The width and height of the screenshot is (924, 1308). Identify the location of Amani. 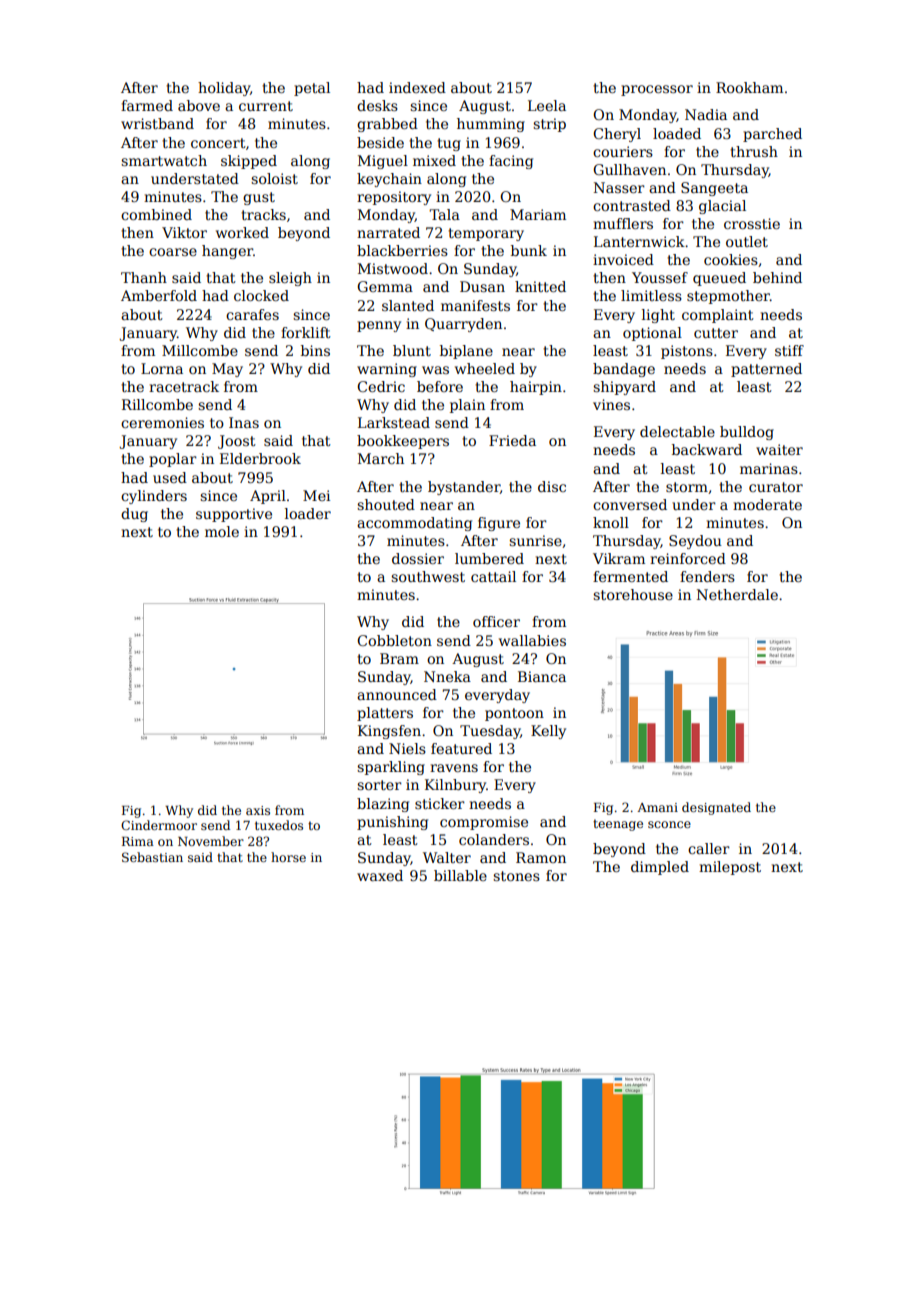
(657, 807).
